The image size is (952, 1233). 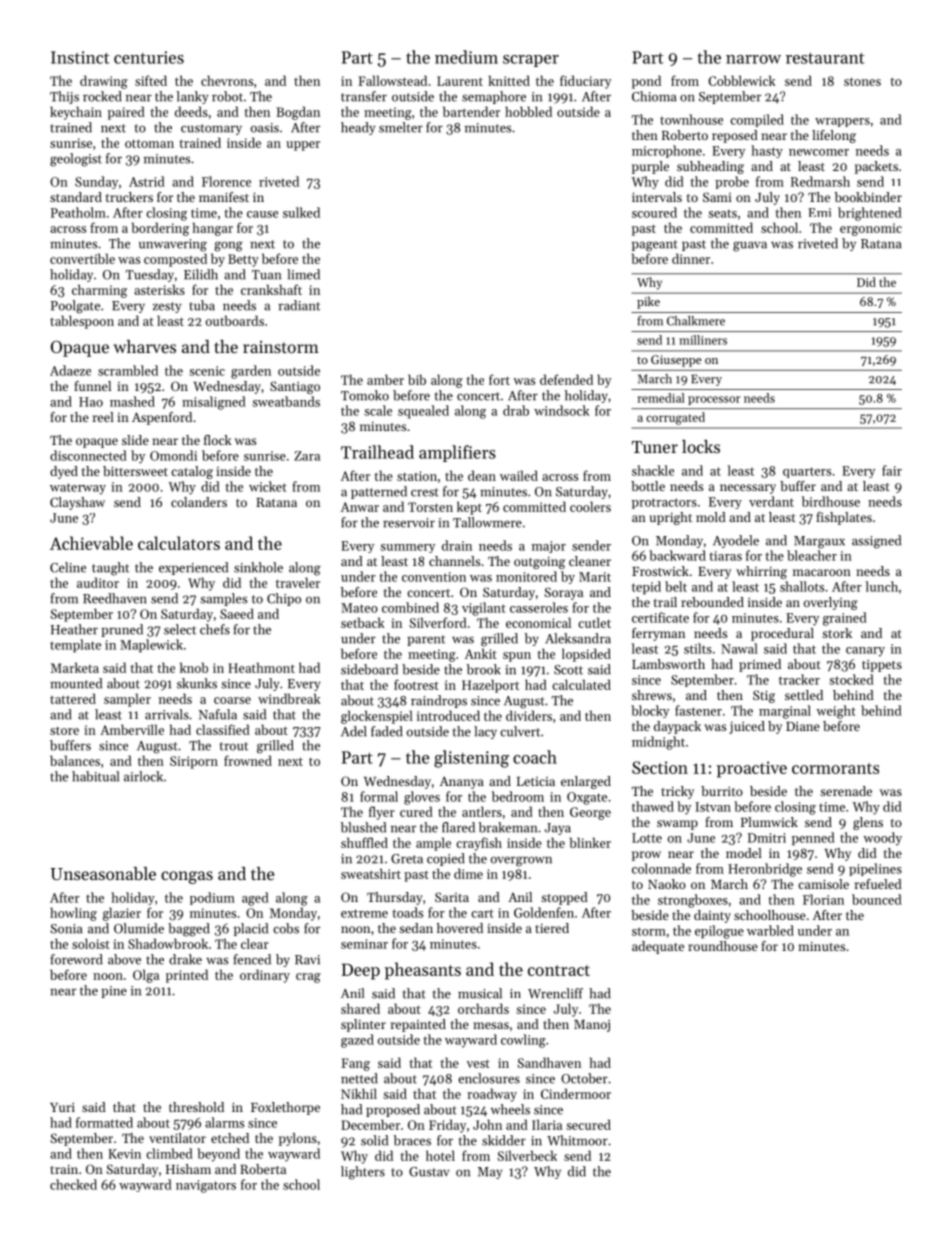 I want to click on channels, so click(x=454, y=561).
